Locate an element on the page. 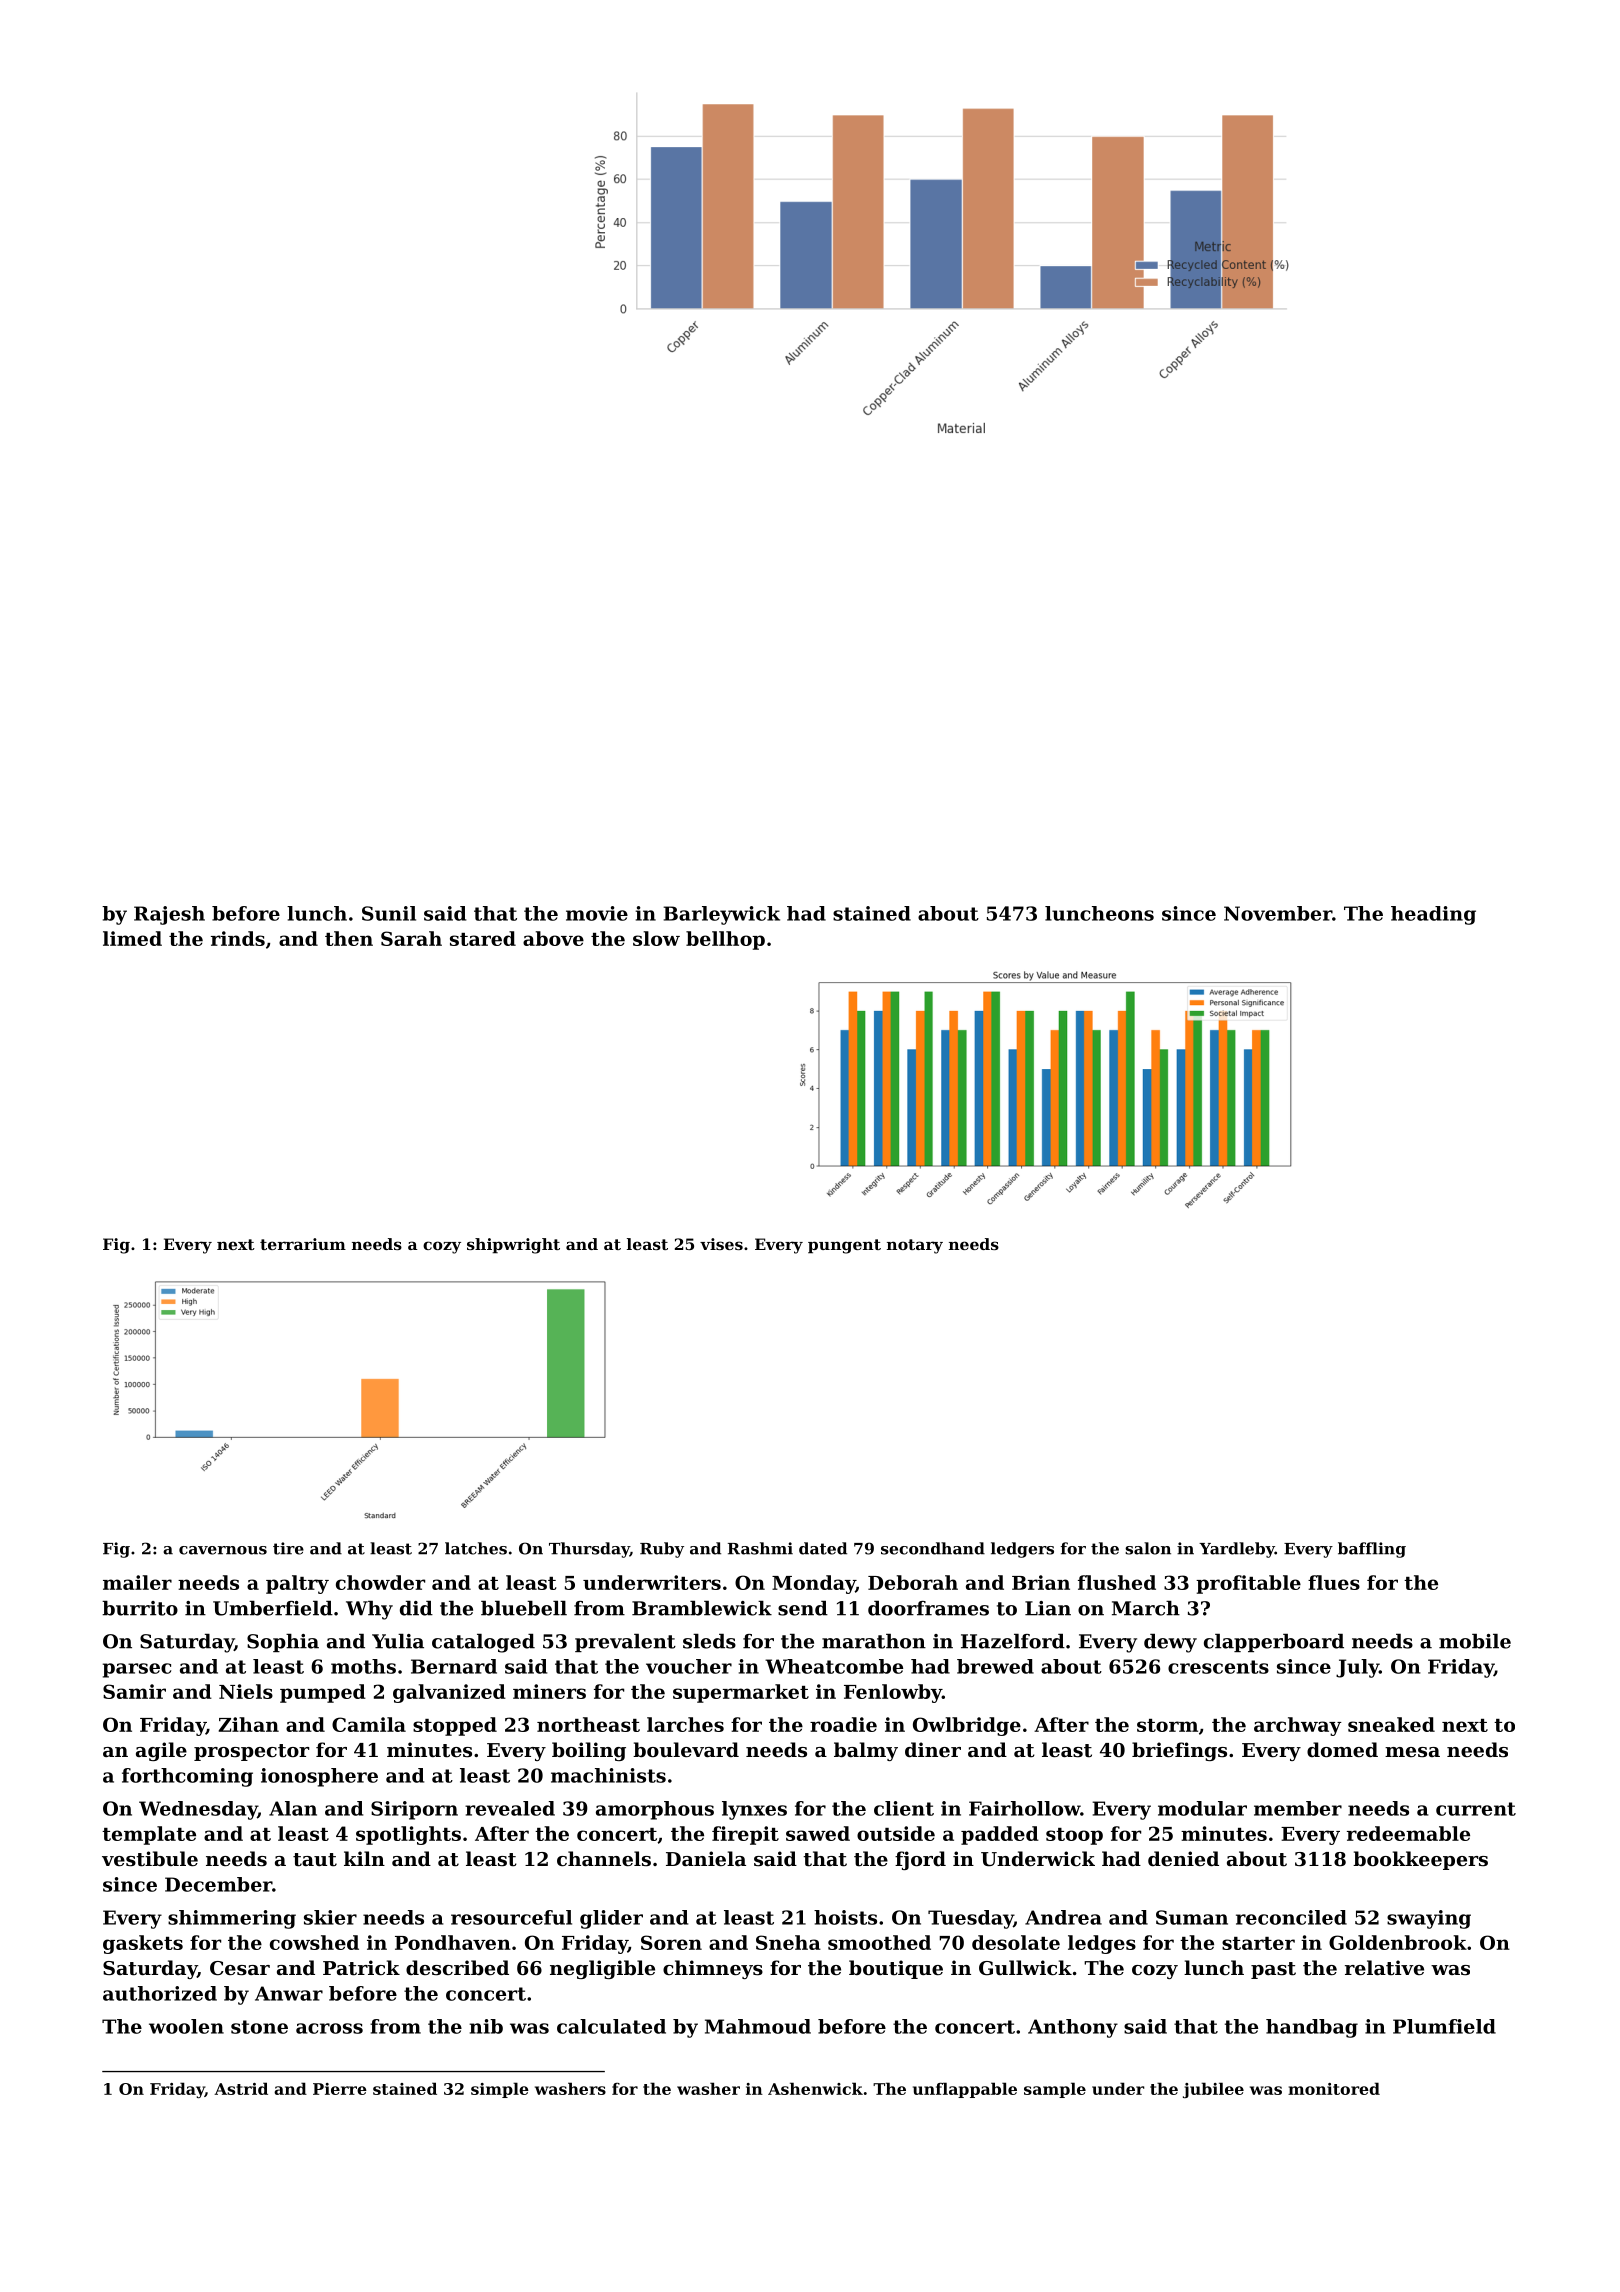 The height and width of the image is (2292, 1620). Sunil is located at coordinates (389, 913).
